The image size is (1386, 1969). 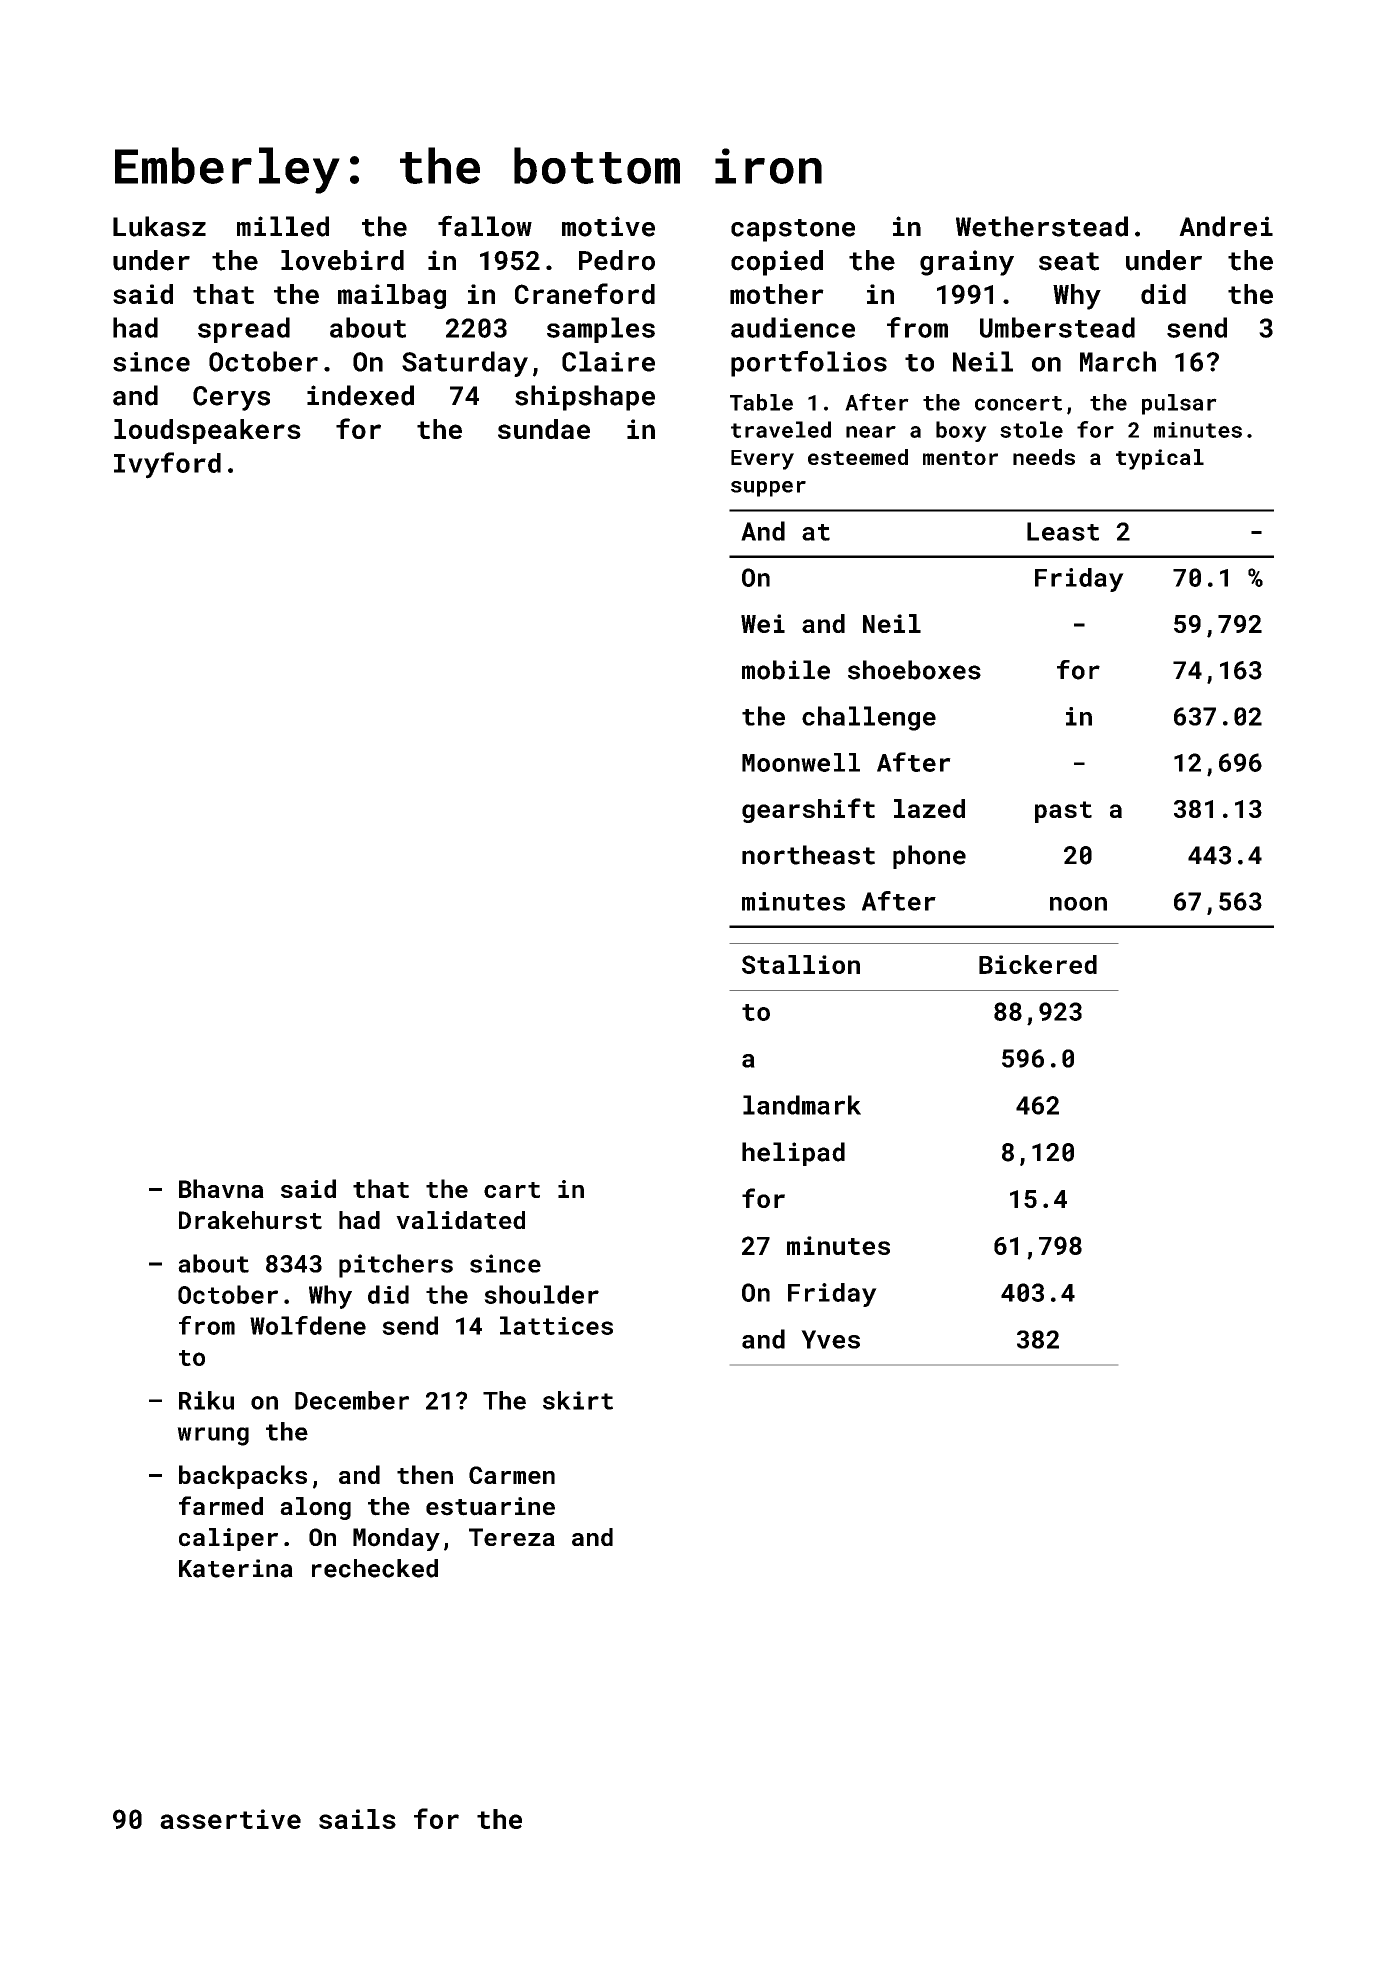 I want to click on motive, so click(x=608, y=226).
